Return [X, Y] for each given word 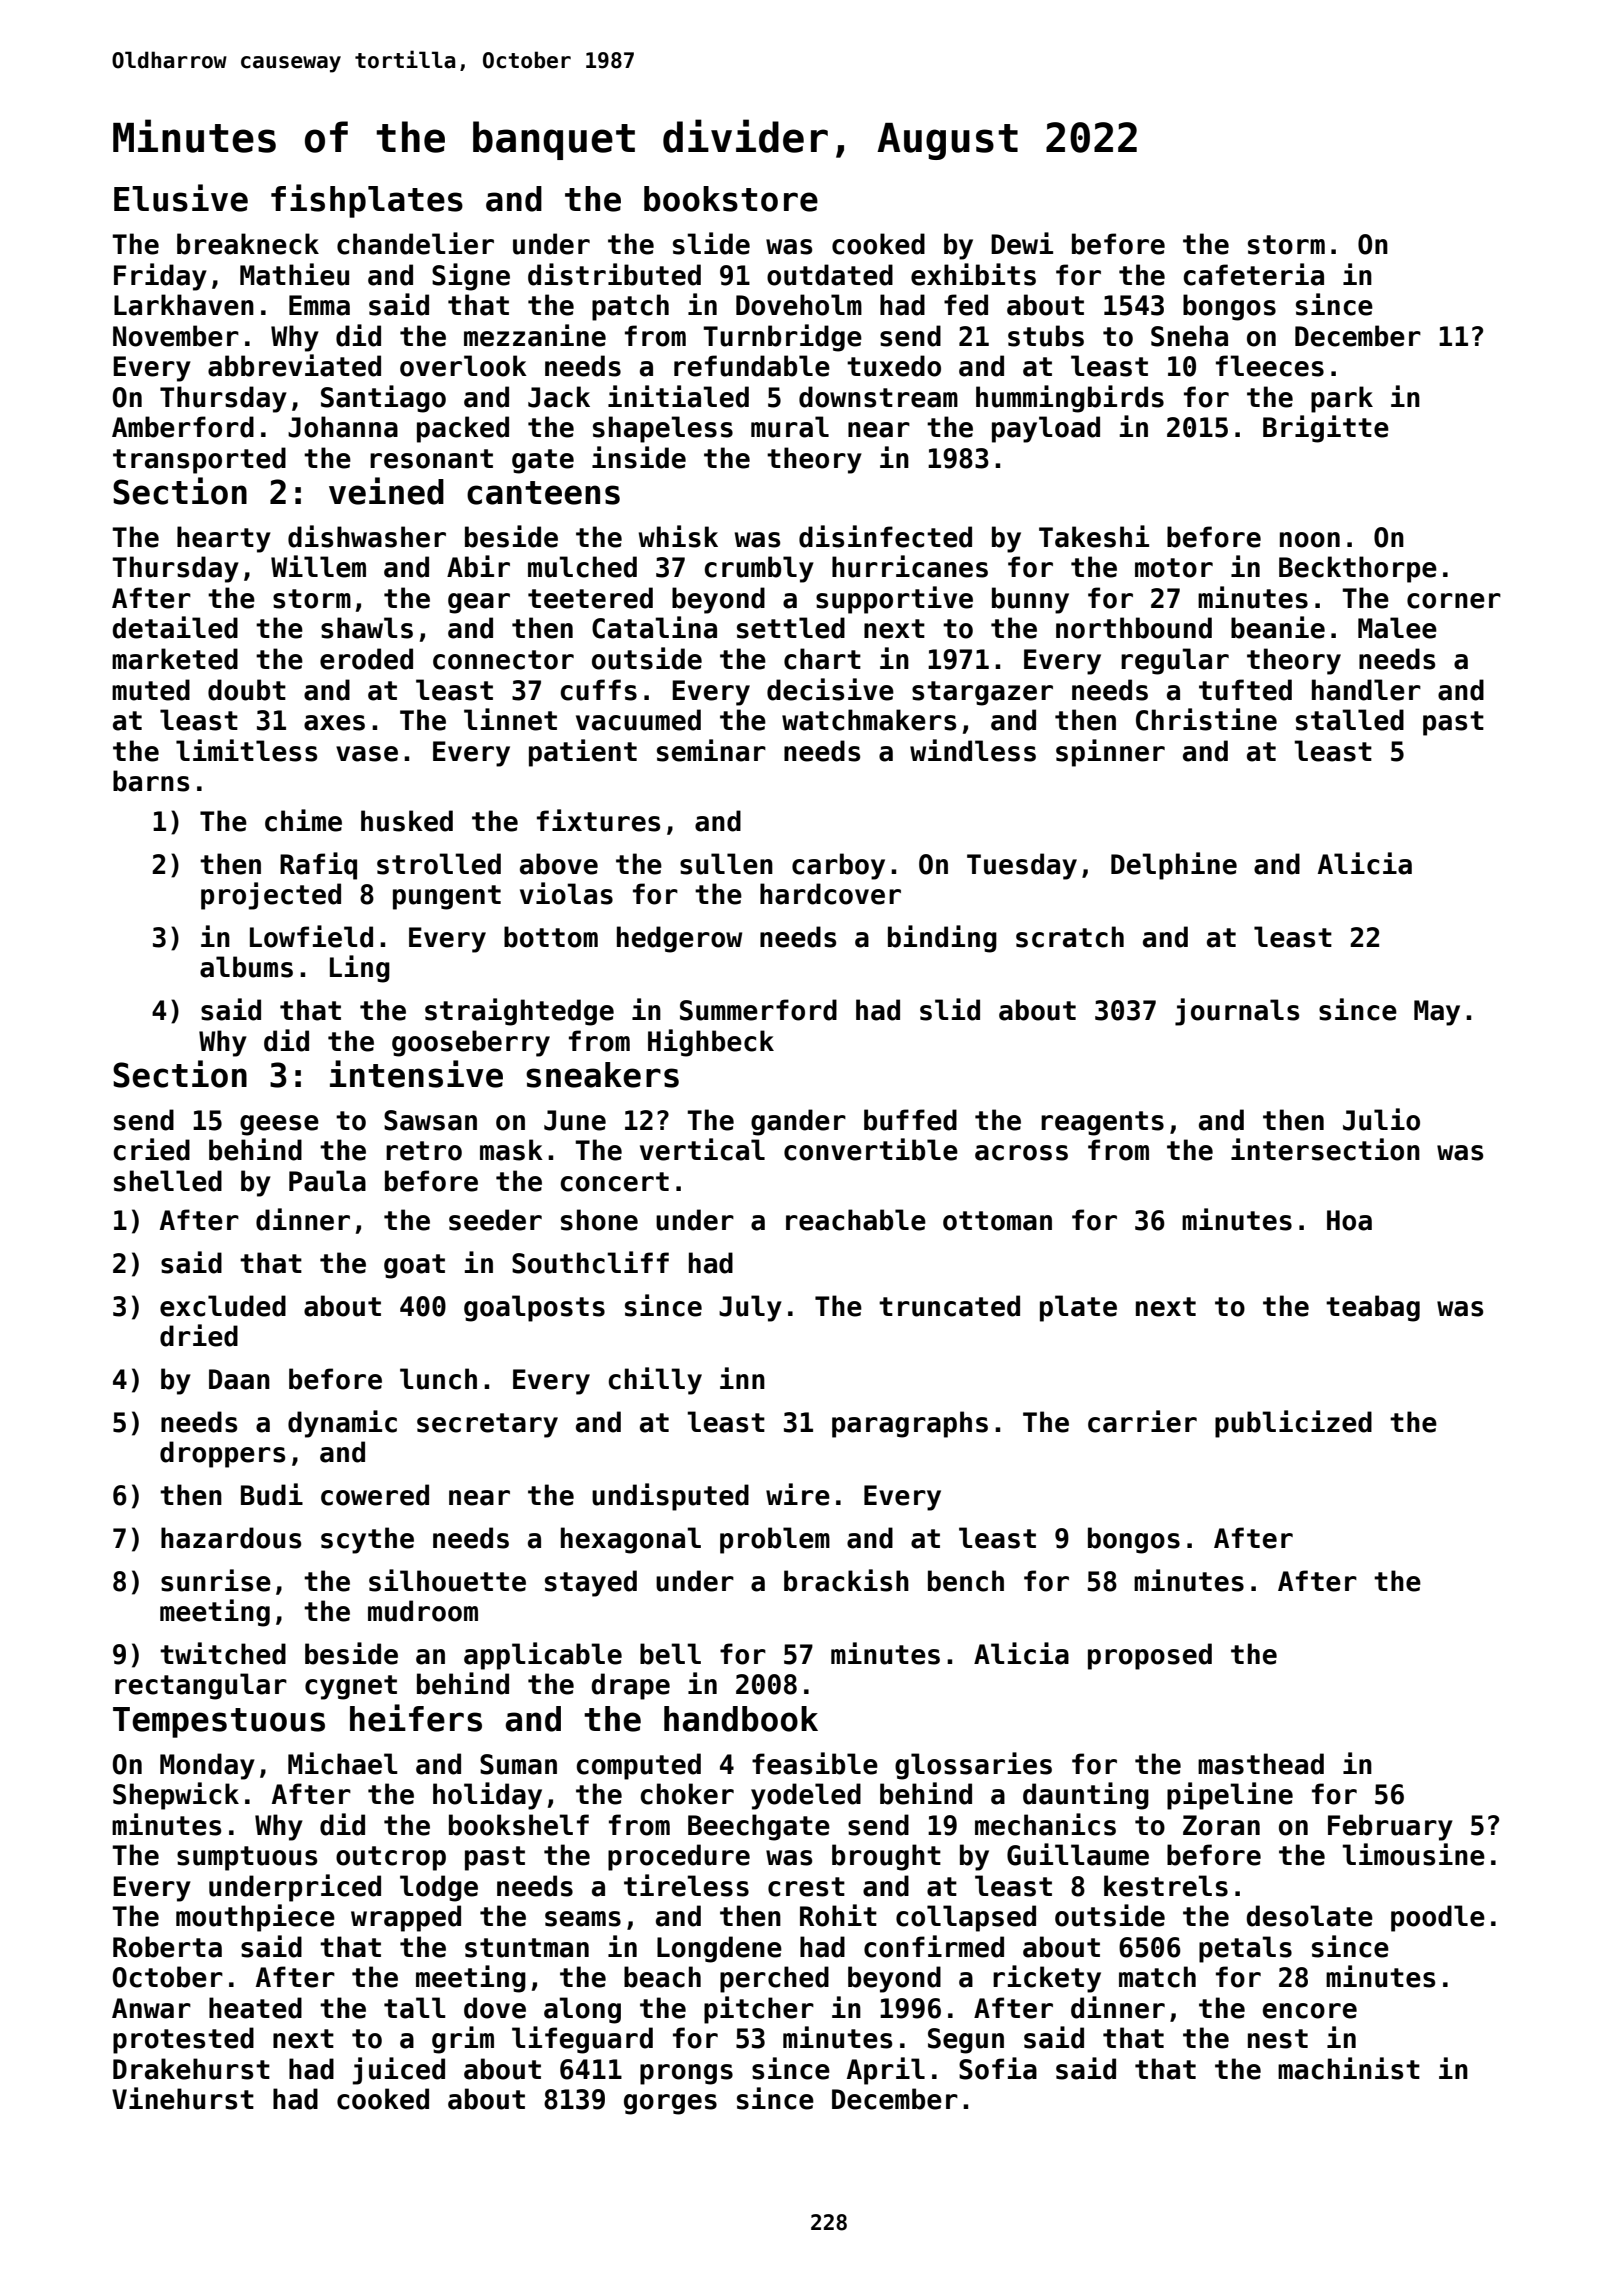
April [886, 2071]
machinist [1349, 2068]
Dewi [1022, 243]
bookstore [731, 199]
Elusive [181, 198]
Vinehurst [183, 2098]
